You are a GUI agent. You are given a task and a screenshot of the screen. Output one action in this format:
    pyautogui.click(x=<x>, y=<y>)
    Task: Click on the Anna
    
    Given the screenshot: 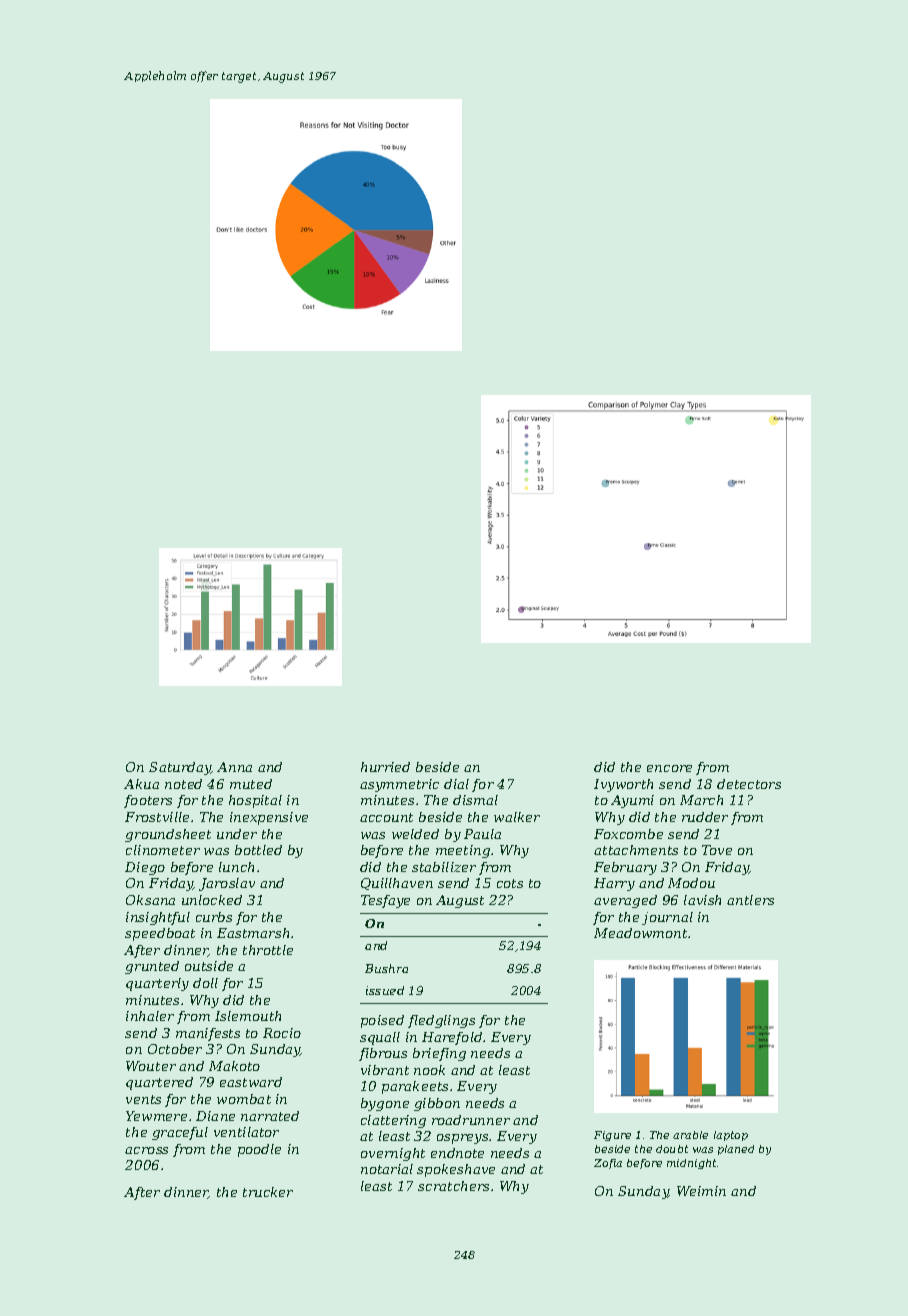 What is the action you would take?
    pyautogui.click(x=234, y=767)
